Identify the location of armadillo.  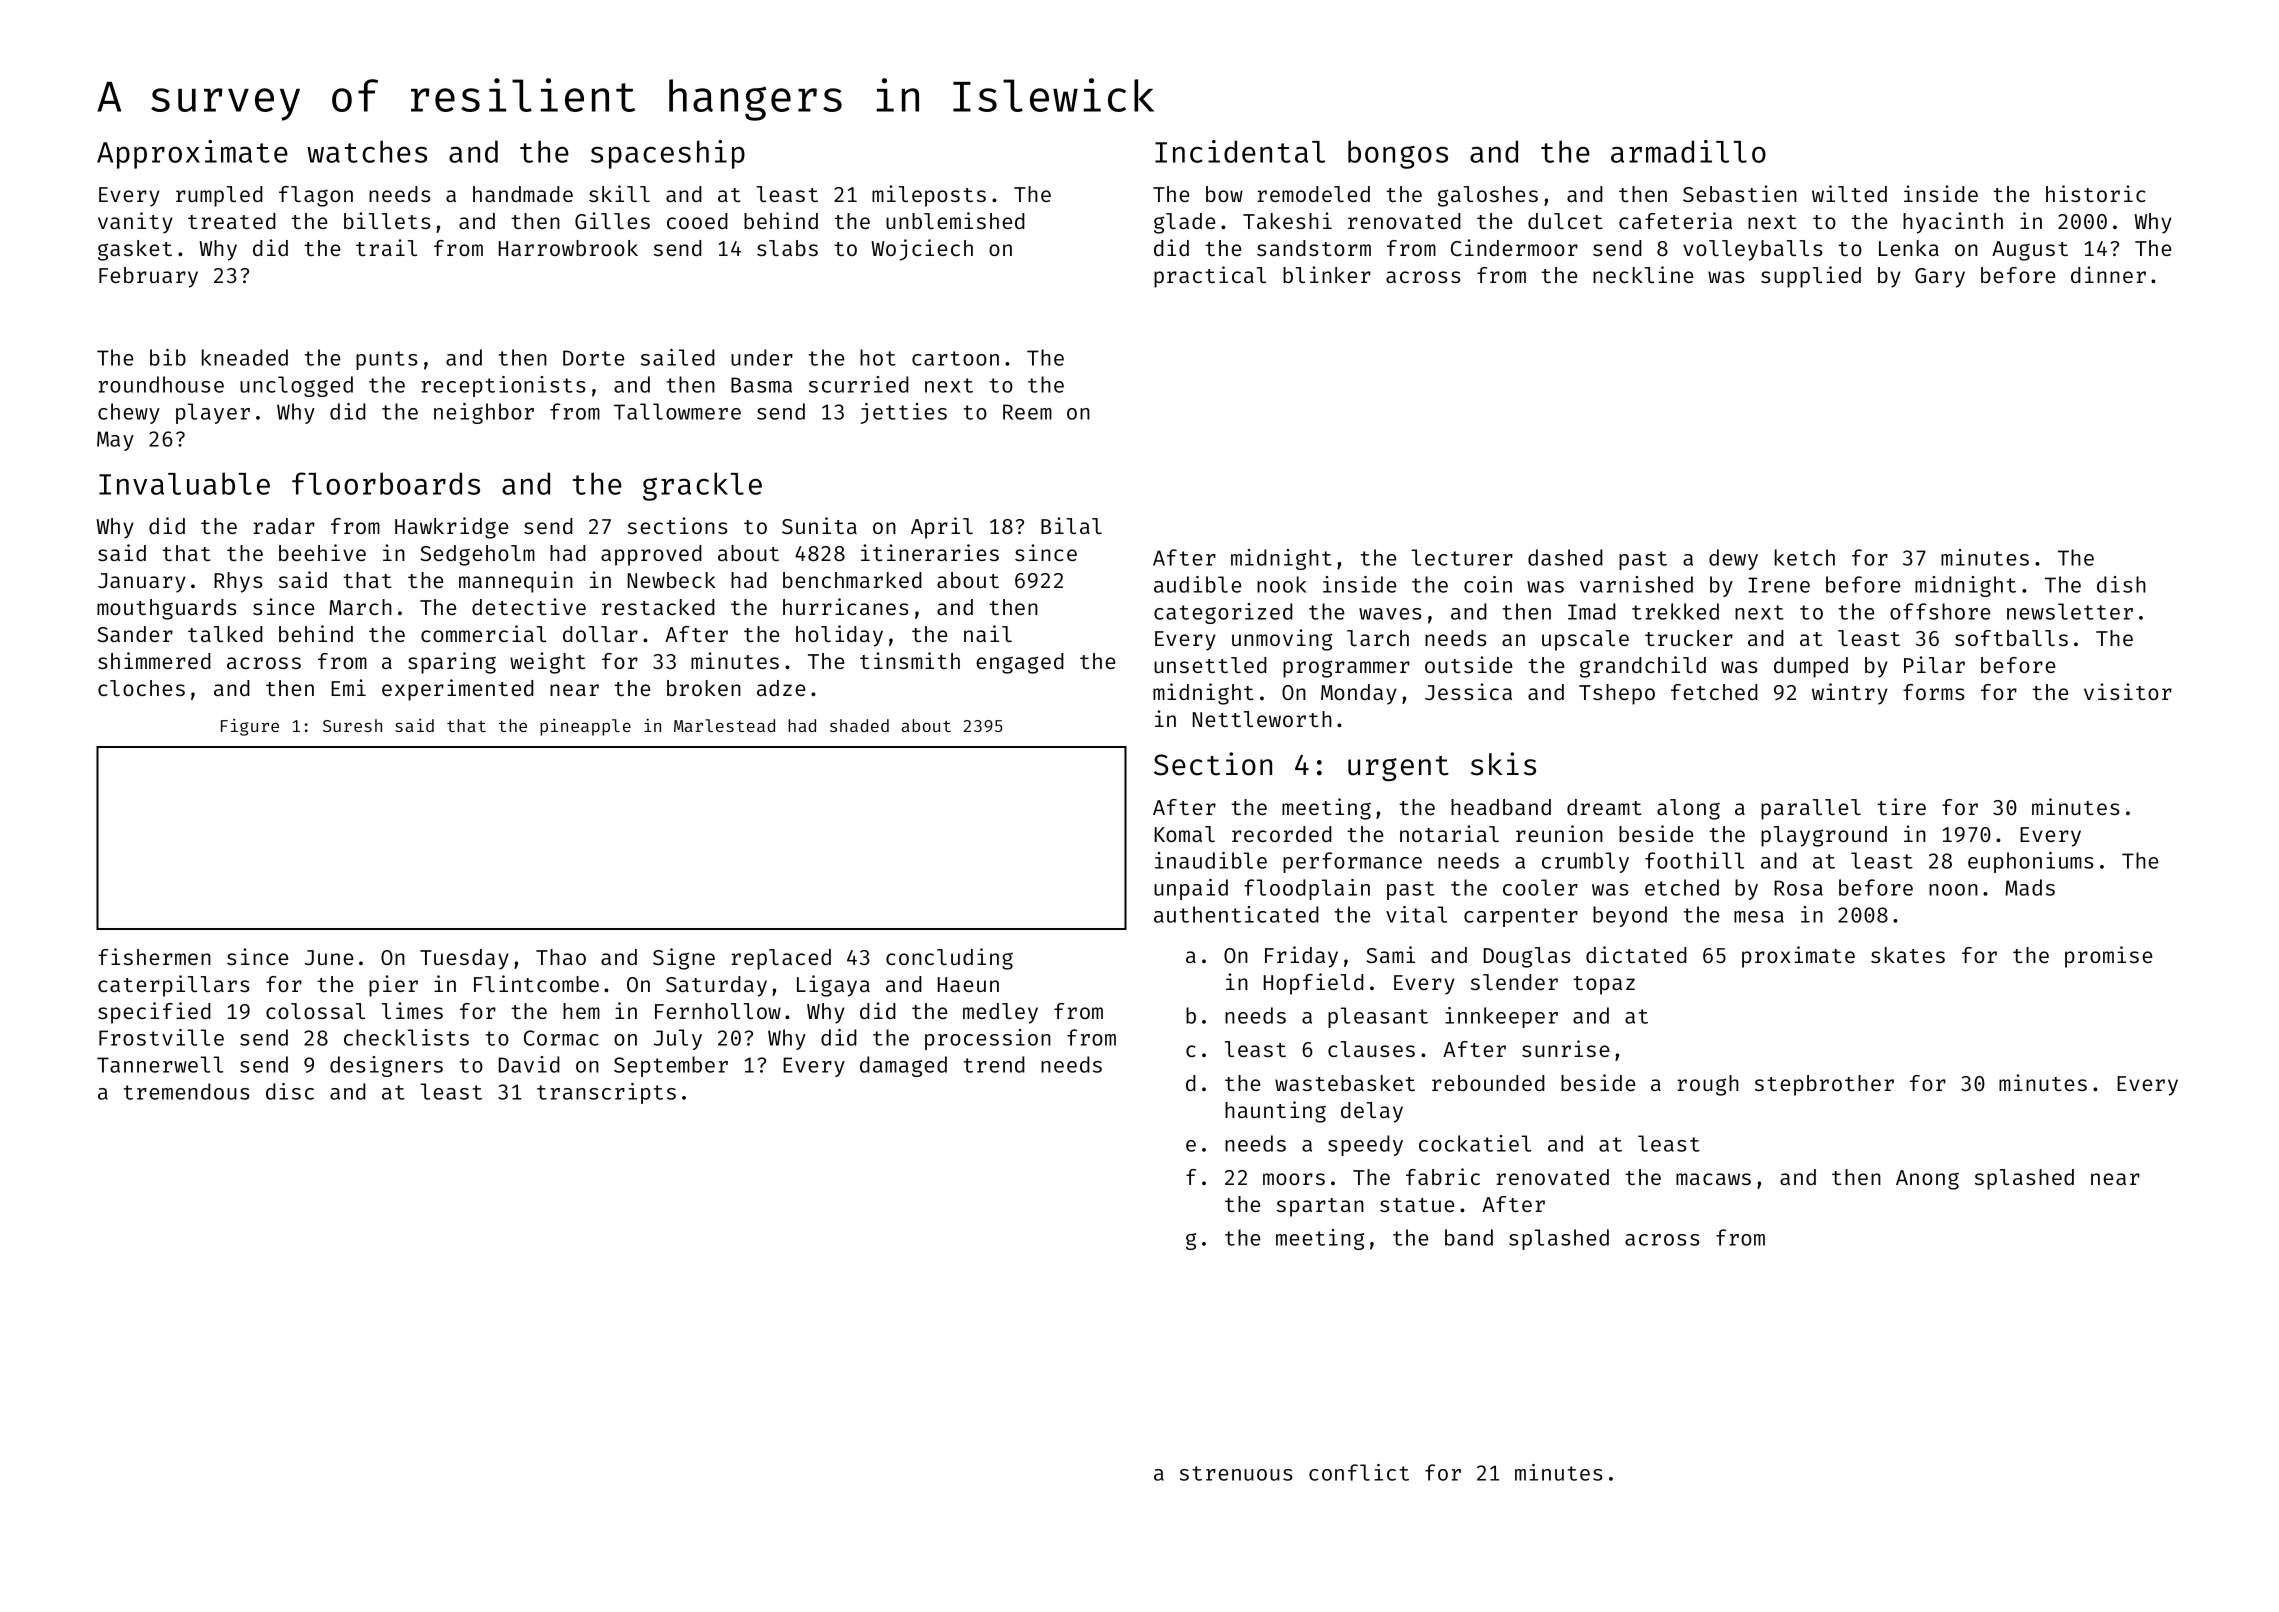
(1688, 151).
